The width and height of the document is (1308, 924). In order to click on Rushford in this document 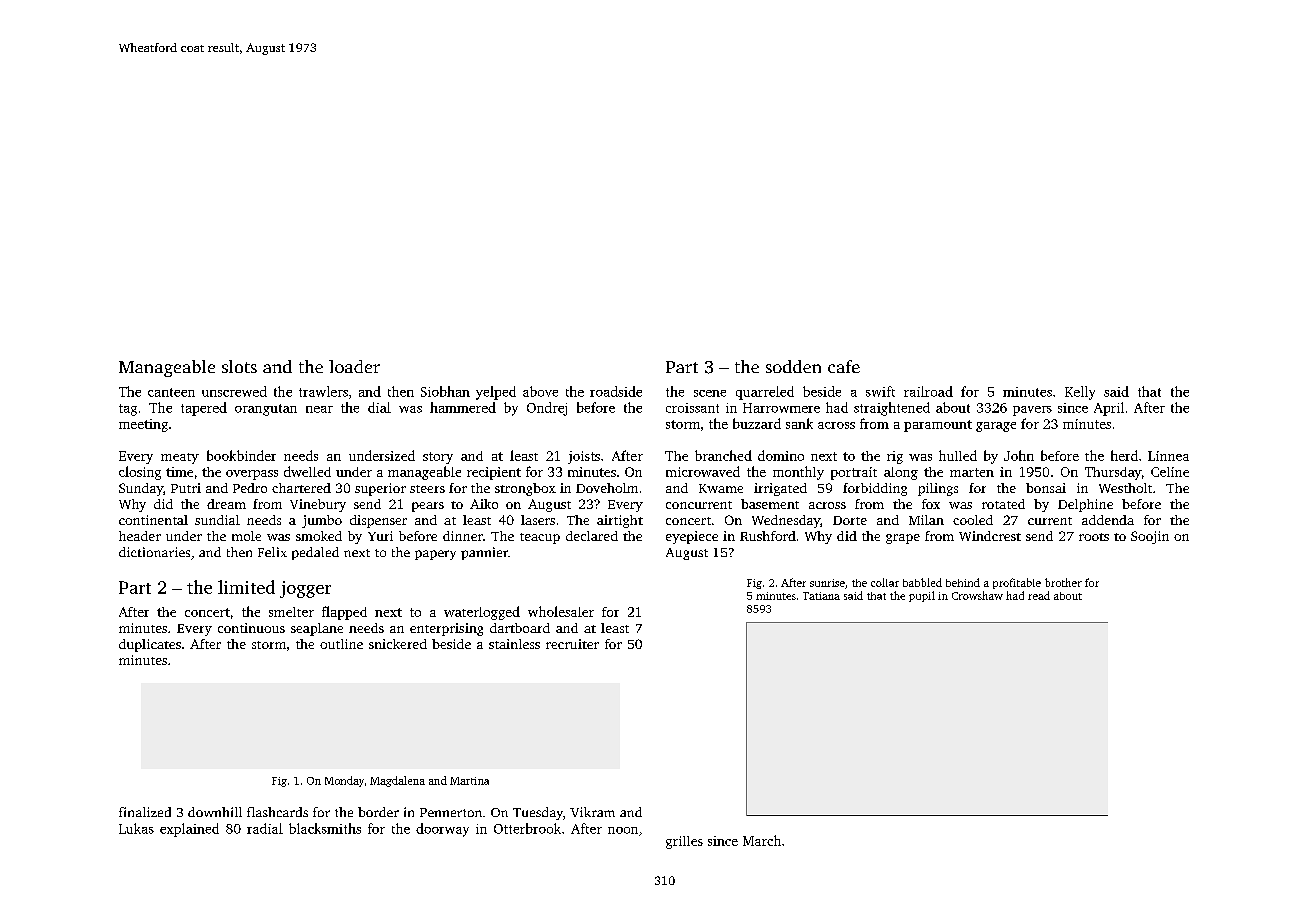, I will do `click(768, 536)`.
